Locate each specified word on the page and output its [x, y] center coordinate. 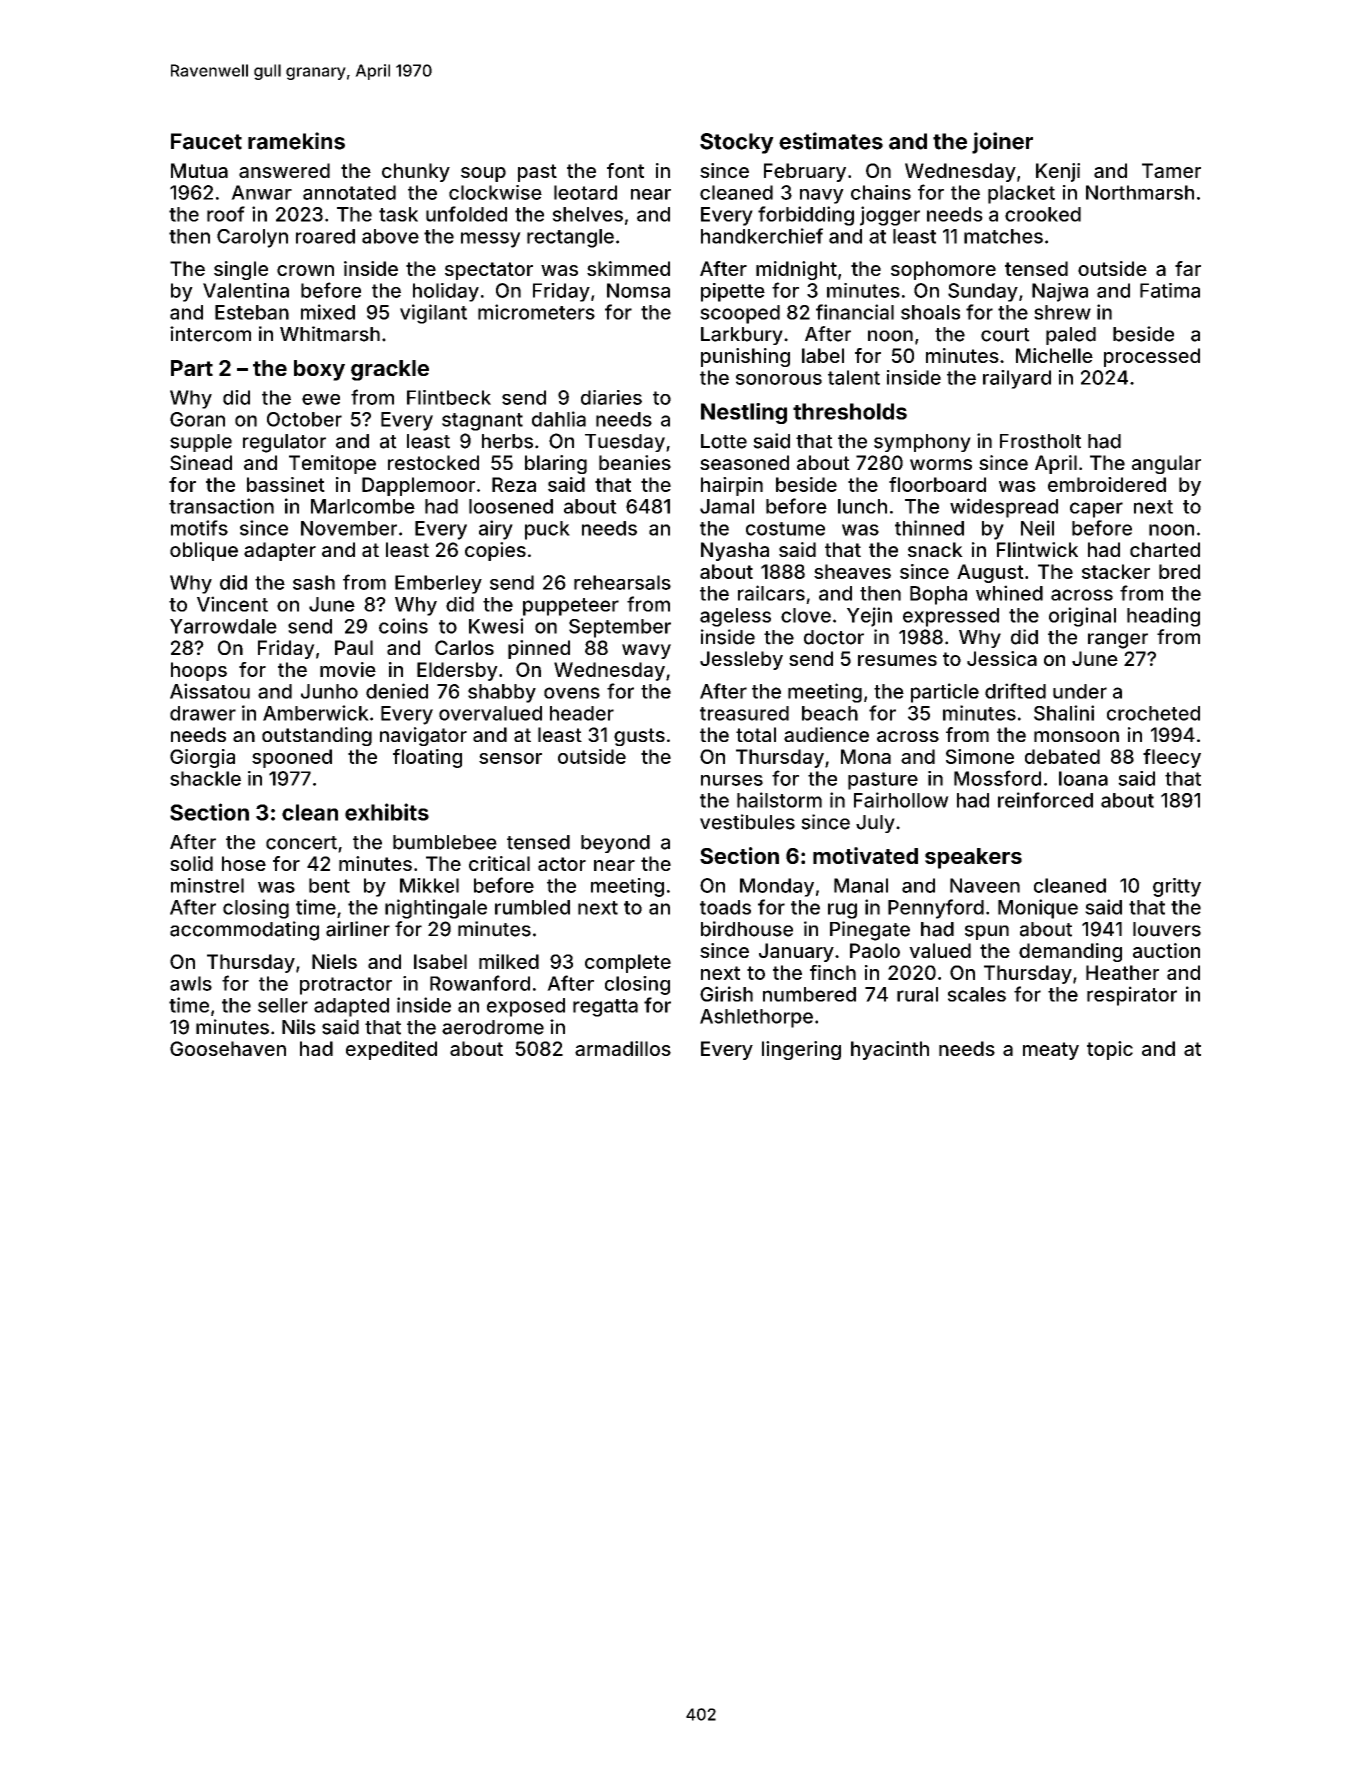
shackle [205, 778]
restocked [433, 462]
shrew [1062, 312]
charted [1165, 549]
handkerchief [762, 236]
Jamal [727, 506]
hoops [199, 671]
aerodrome [493, 1027]
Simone [980, 756]
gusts [639, 737]
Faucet [206, 141]
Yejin [869, 617]
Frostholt [1040, 441]
